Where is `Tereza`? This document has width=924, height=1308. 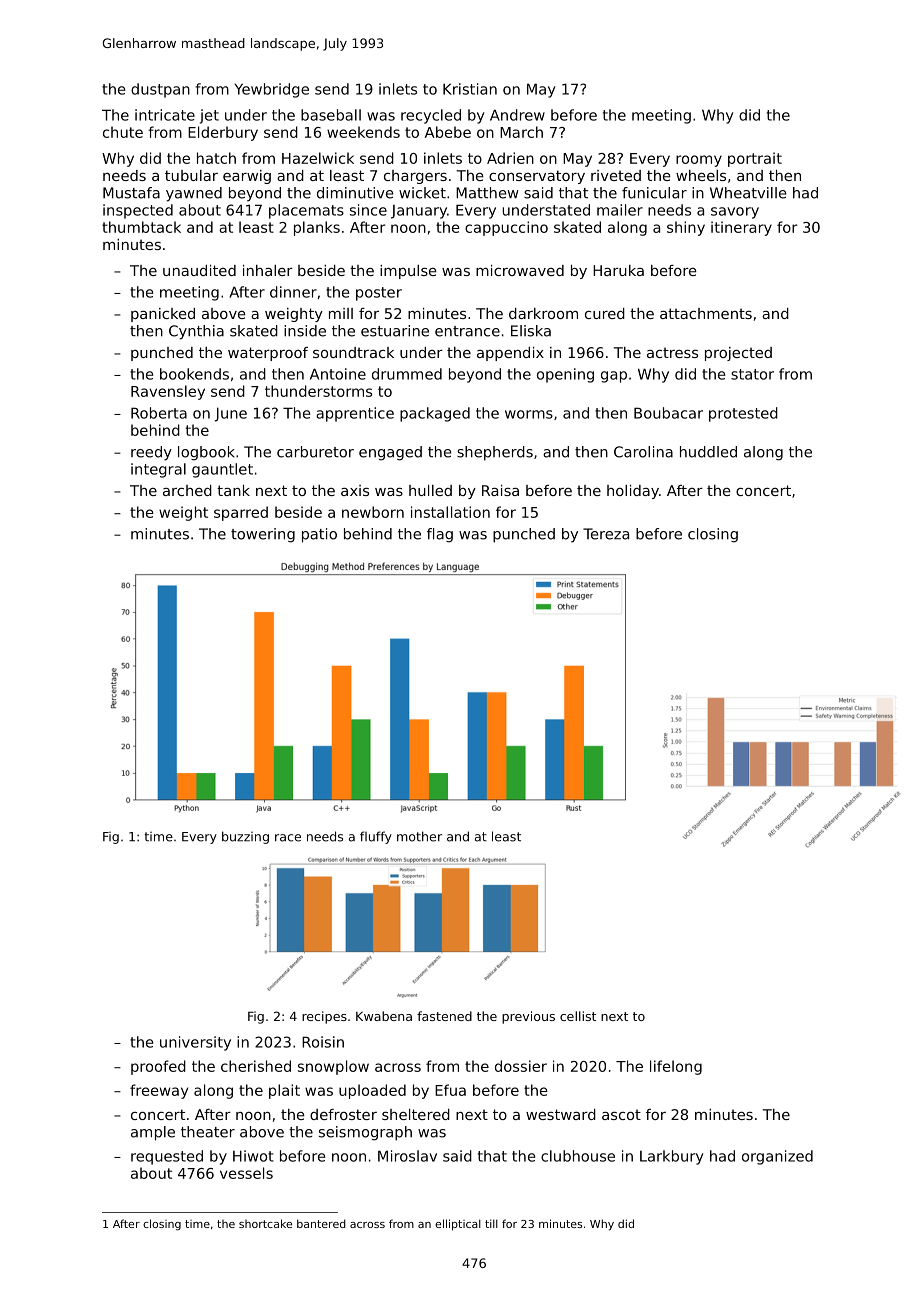 Tereza is located at coordinates (606, 534).
